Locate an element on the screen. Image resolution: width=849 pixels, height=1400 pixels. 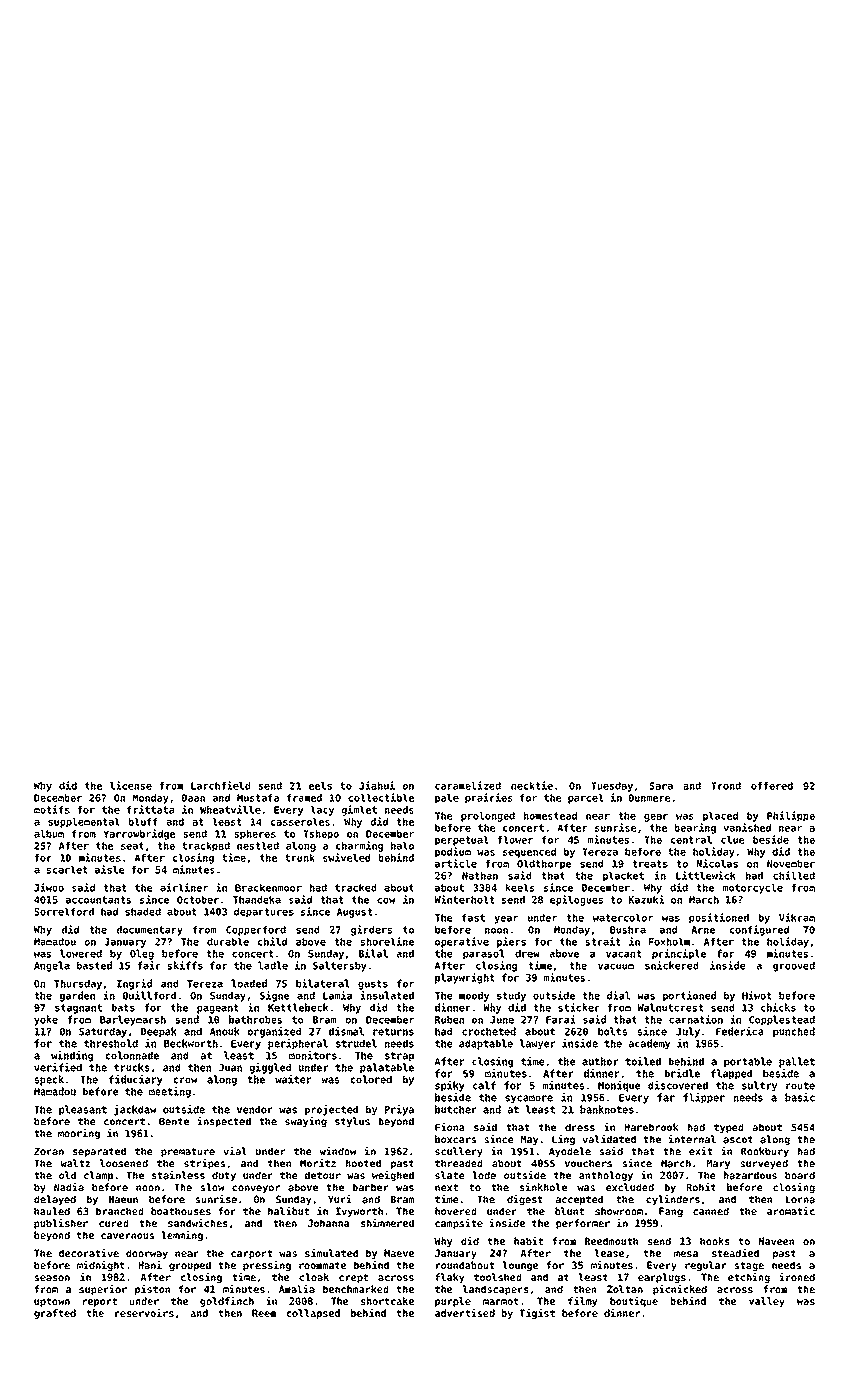
Jiahui is located at coordinates (377, 785).
